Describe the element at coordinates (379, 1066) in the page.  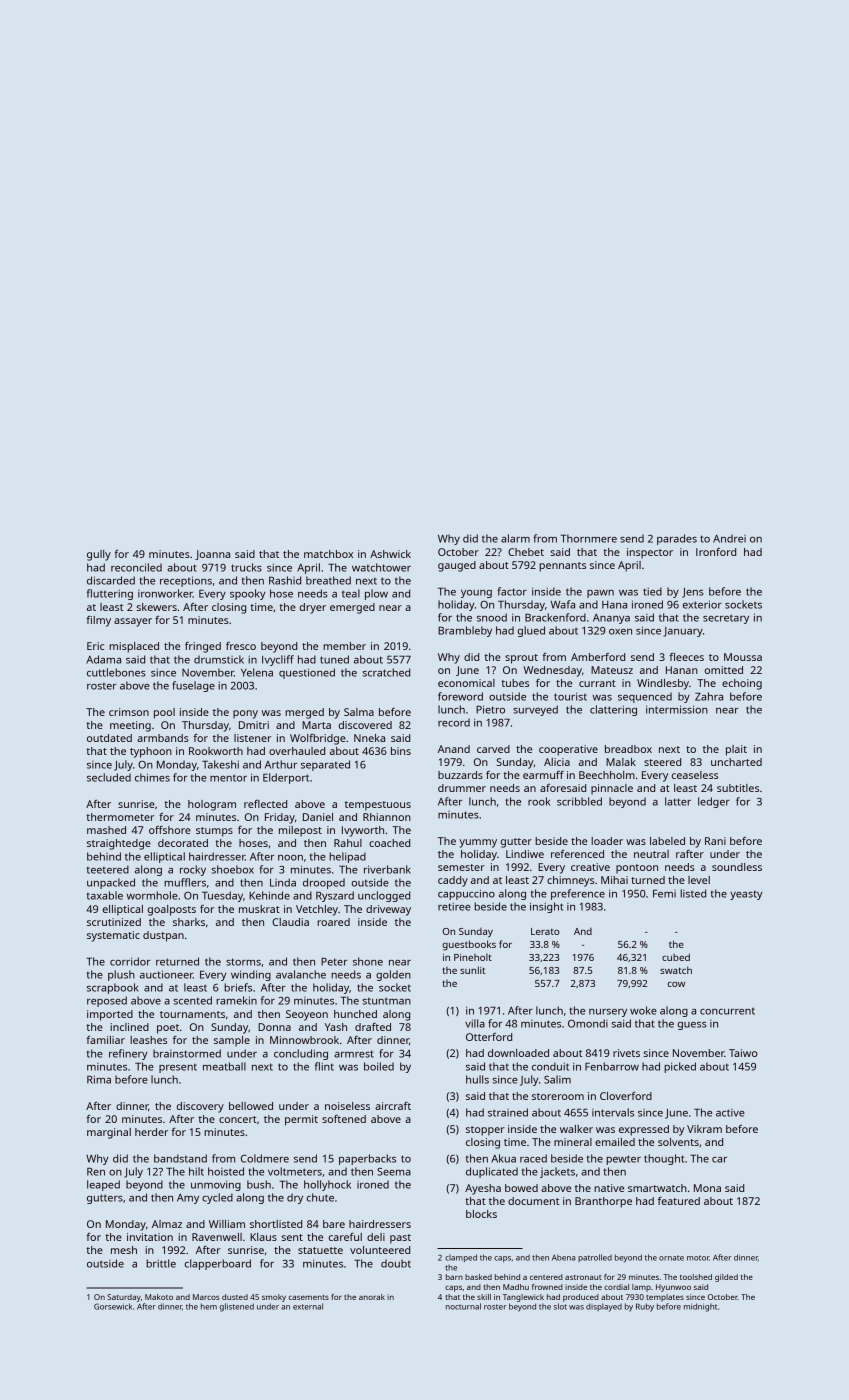
I see `boiled` at that location.
